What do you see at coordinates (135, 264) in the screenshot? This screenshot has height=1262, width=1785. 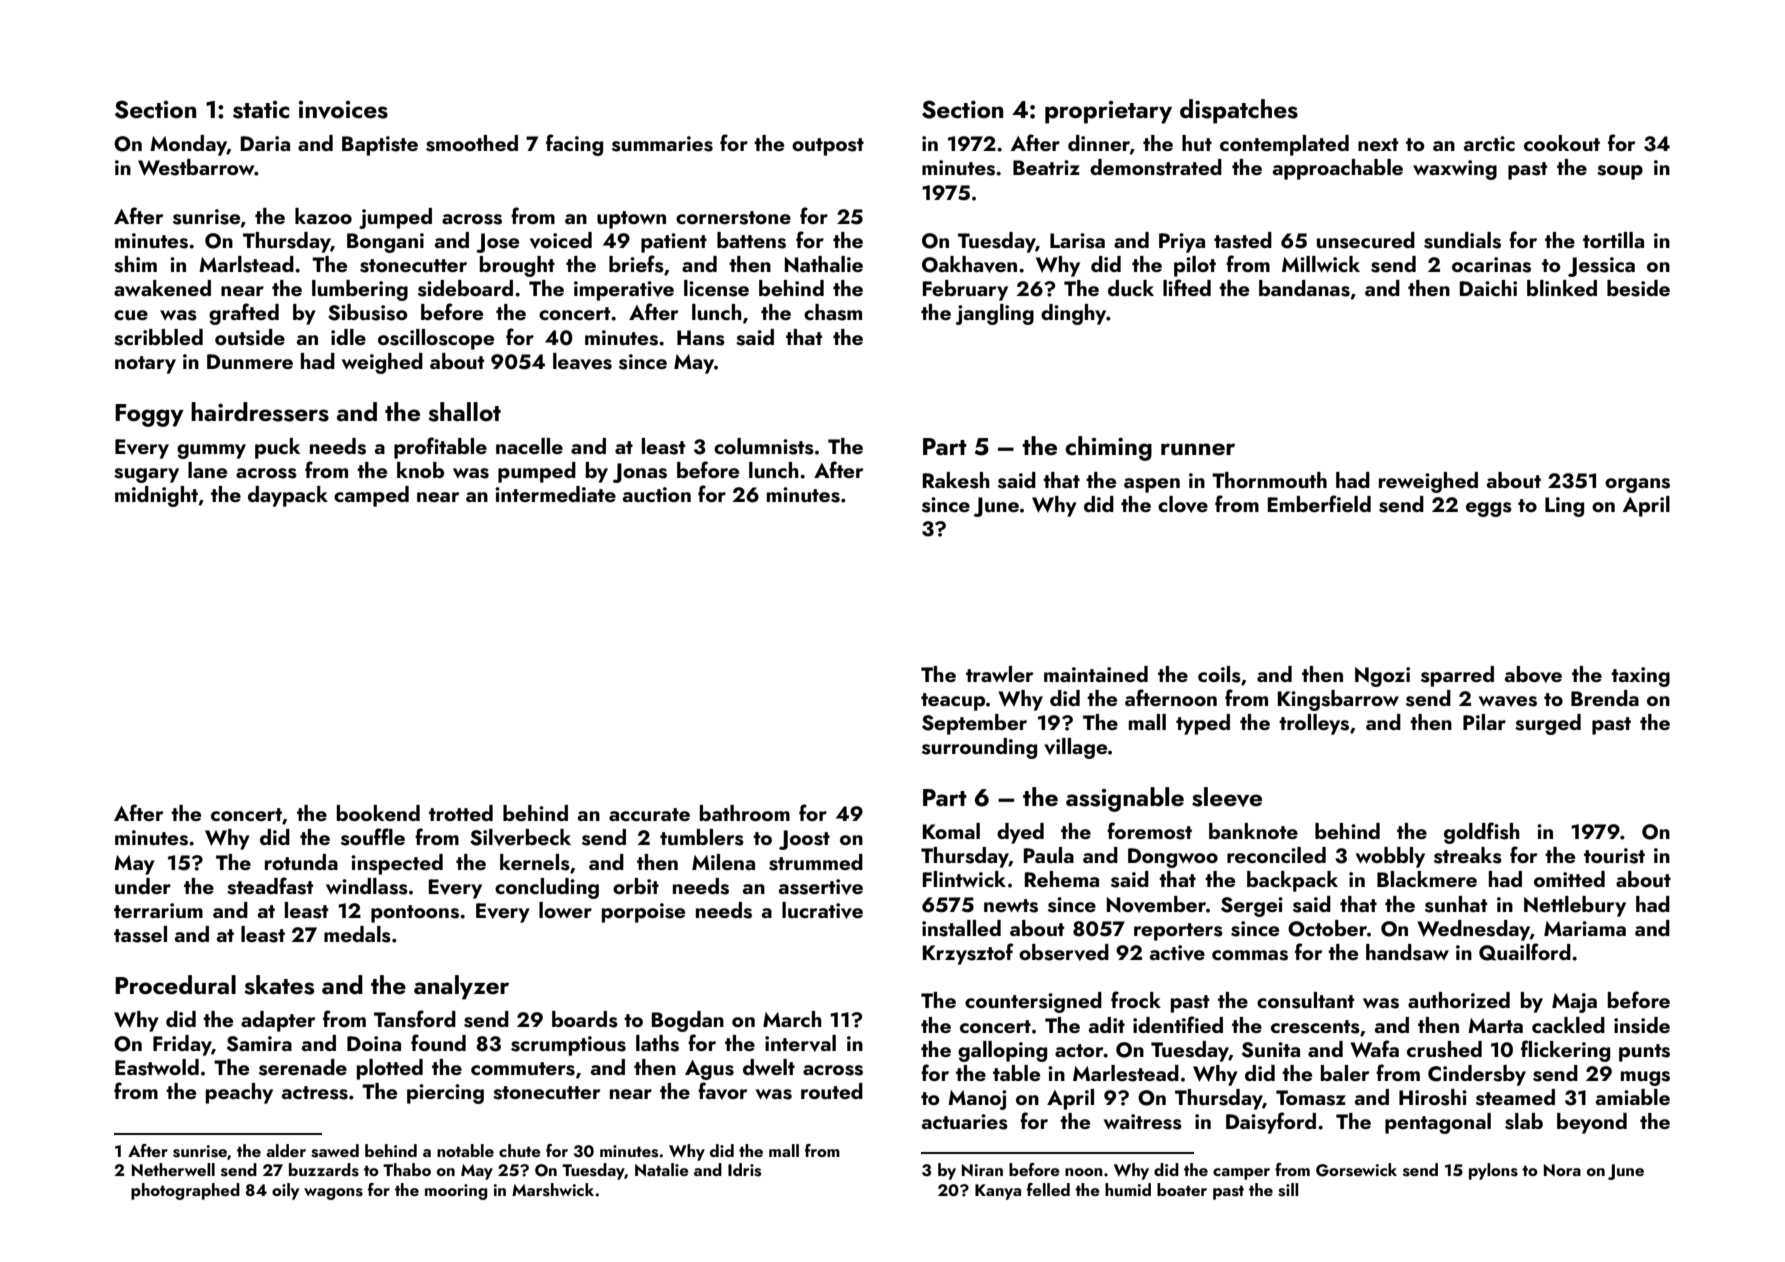 I see `shim` at bounding box center [135, 264].
